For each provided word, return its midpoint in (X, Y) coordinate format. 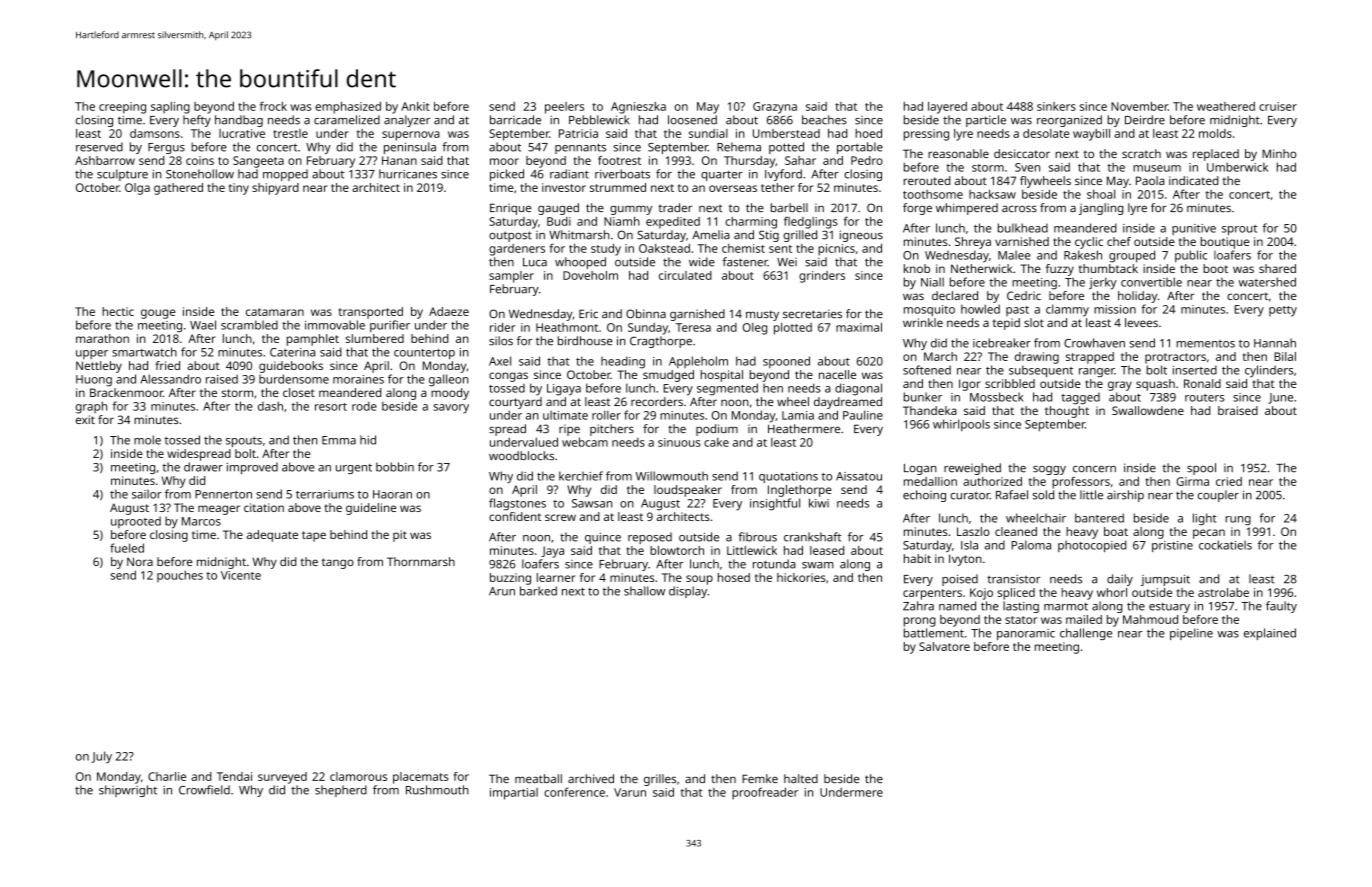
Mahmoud (1150, 619)
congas (508, 377)
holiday (1137, 297)
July (102, 757)
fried (167, 365)
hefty (197, 121)
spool (1201, 469)
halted (801, 778)
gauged (558, 209)
